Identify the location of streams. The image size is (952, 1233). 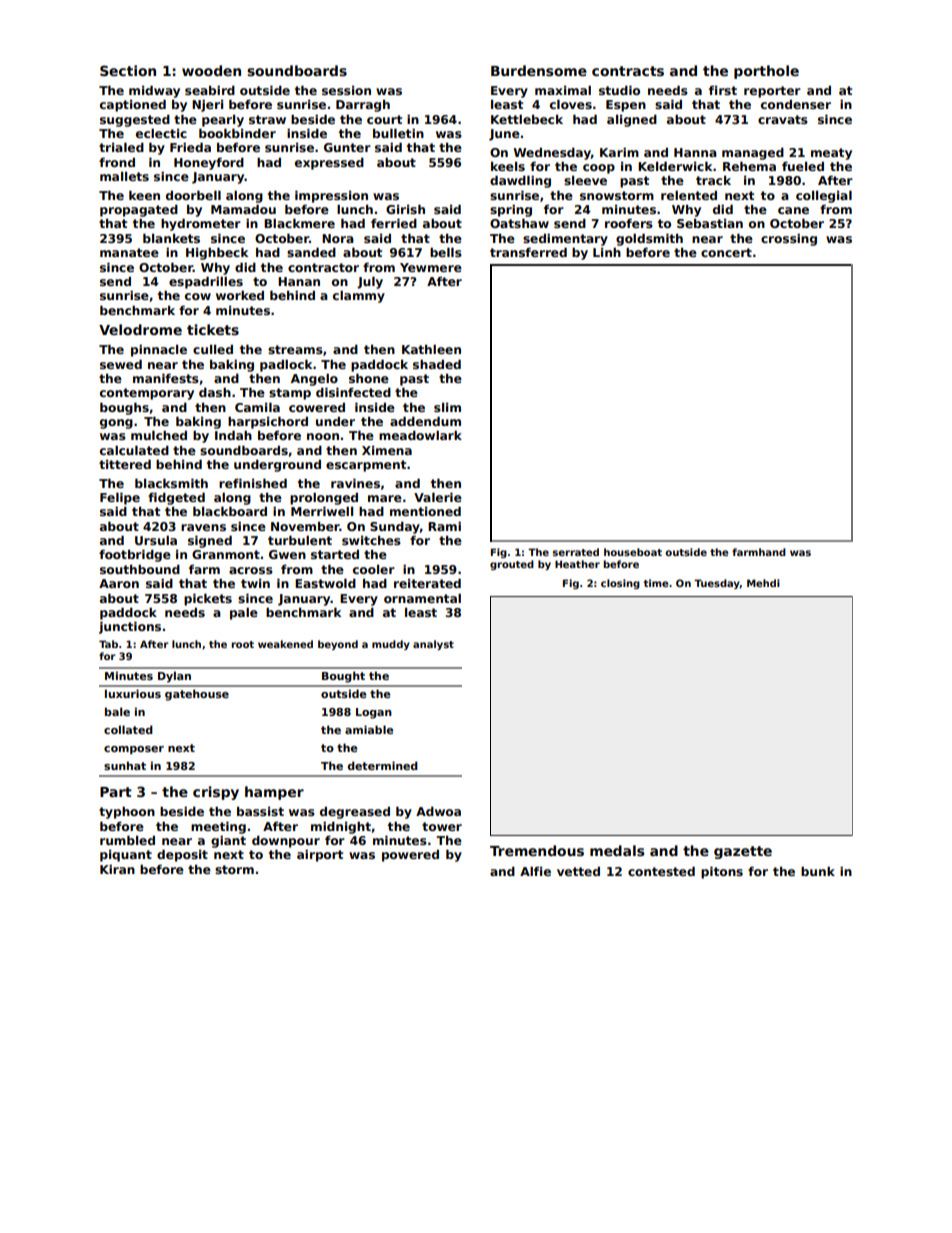
(295, 349).
